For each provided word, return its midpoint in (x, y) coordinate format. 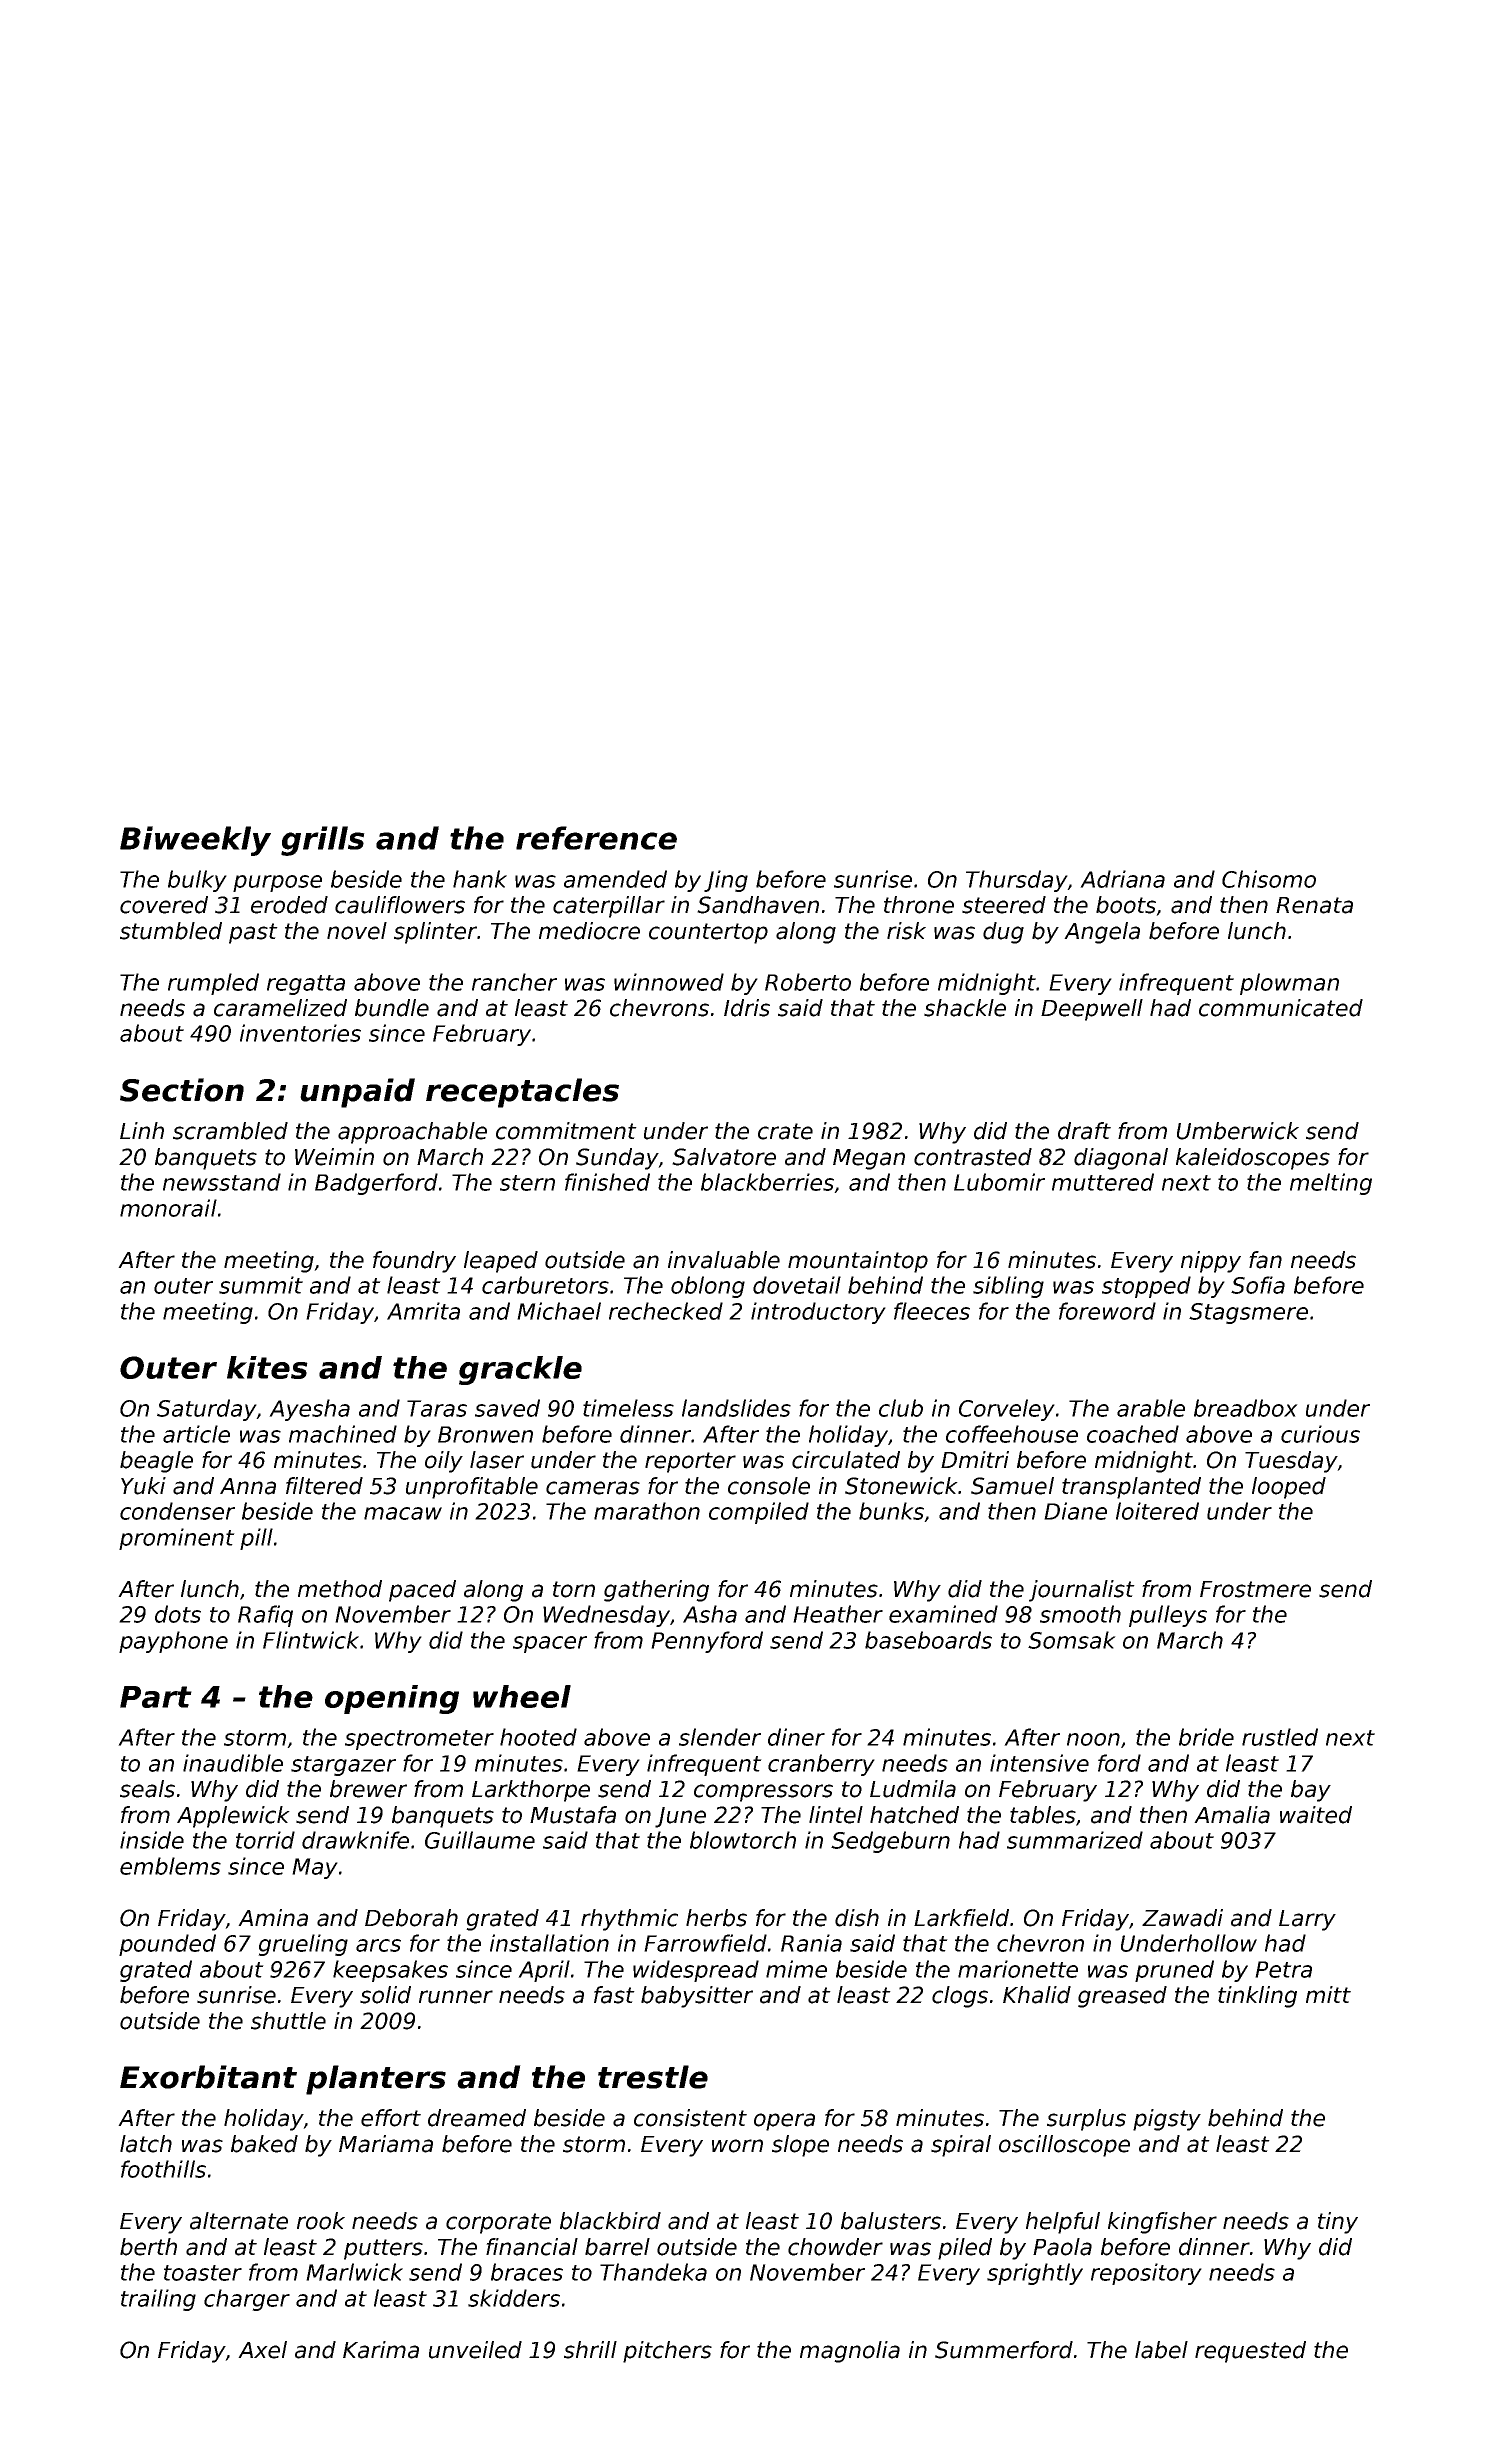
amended (615, 879)
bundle (392, 1008)
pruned (1174, 1971)
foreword (1107, 1311)
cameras (593, 1488)
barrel (617, 2247)
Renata (1314, 905)
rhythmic (629, 1920)
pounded (167, 1945)
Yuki (143, 1486)
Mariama (386, 2144)
